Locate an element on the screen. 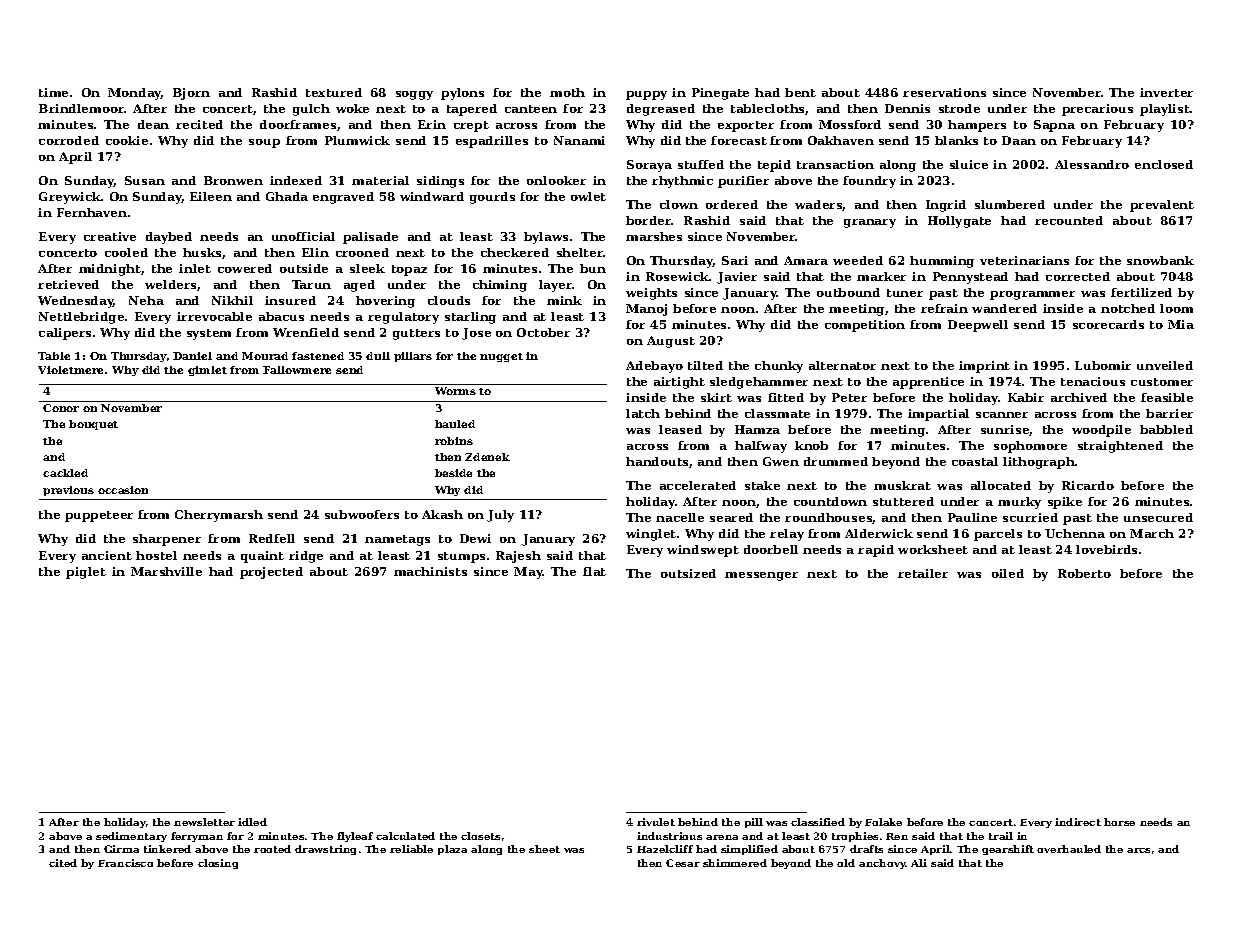 The height and width of the screenshot is (952, 1233). old is located at coordinates (846, 863).
